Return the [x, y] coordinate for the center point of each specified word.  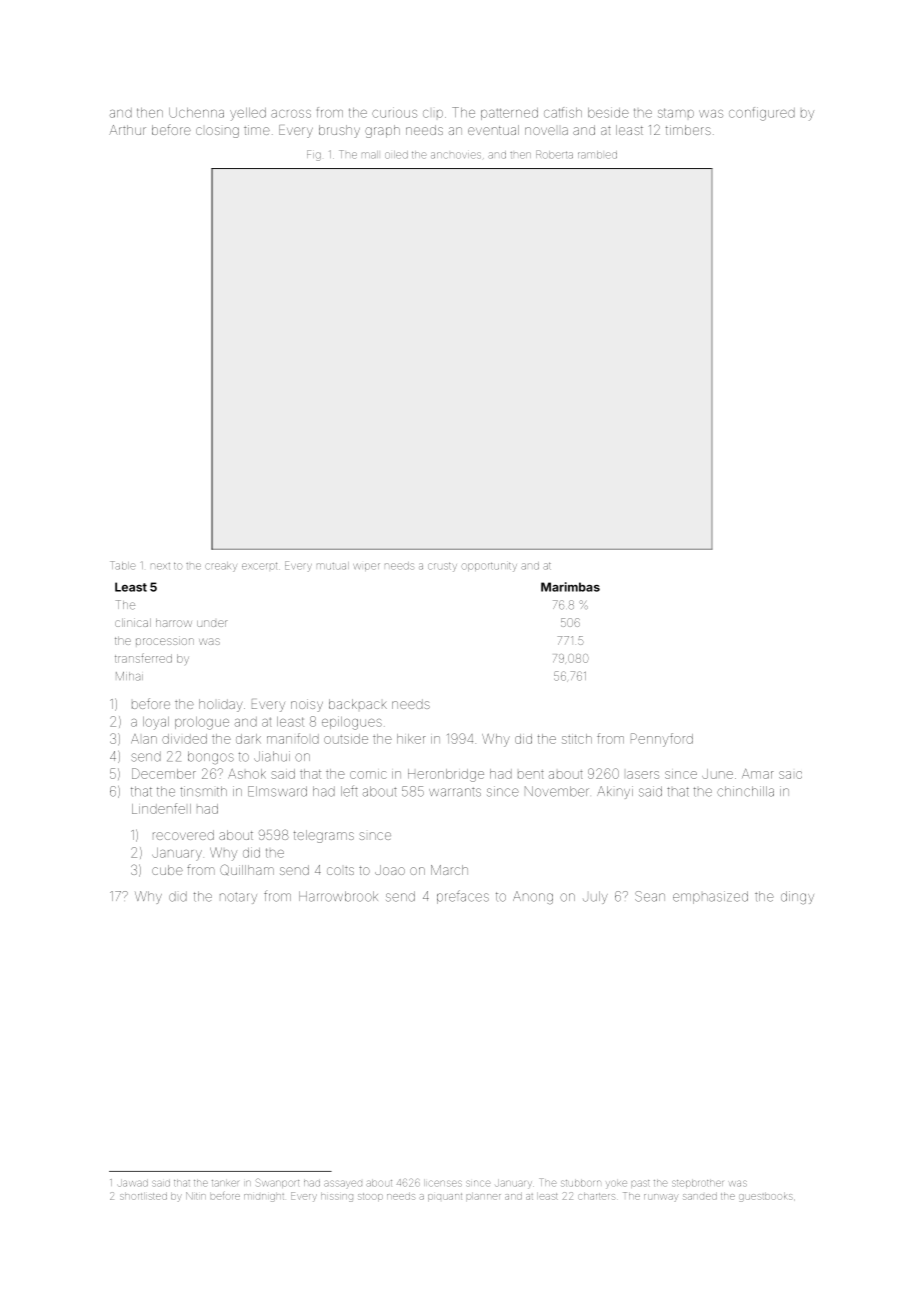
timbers [688, 130]
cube [167, 870]
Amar [758, 774]
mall [370, 155]
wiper [366, 567]
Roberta [554, 154]
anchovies [456, 155]
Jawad [133, 1183]
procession [165, 640]
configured [762, 114]
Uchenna [196, 113]
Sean [650, 896]
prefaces [463, 897]
